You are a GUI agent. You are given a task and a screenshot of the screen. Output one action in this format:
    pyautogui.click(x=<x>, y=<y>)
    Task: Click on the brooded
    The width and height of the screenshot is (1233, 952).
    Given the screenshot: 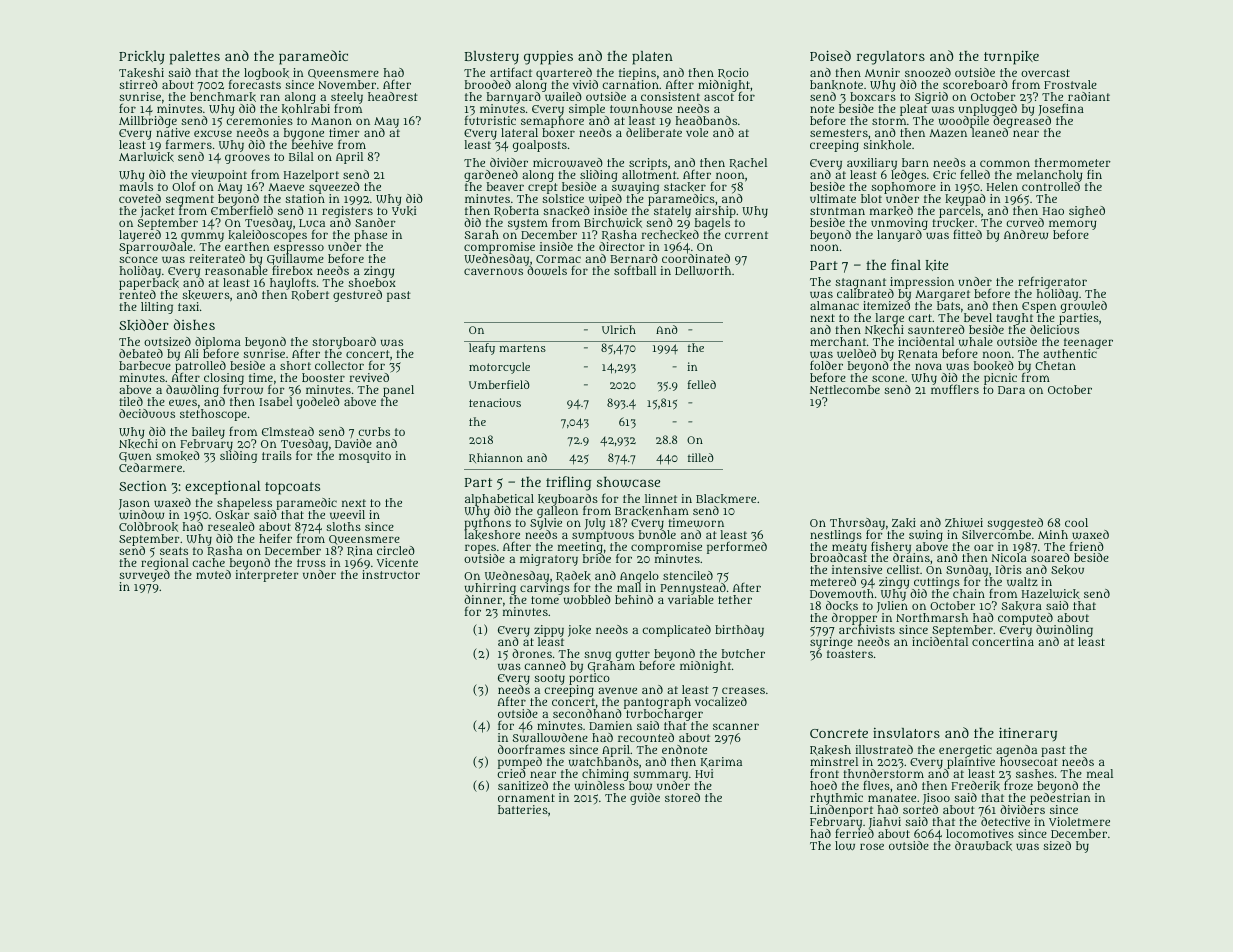 What is the action you would take?
    pyautogui.click(x=488, y=84)
